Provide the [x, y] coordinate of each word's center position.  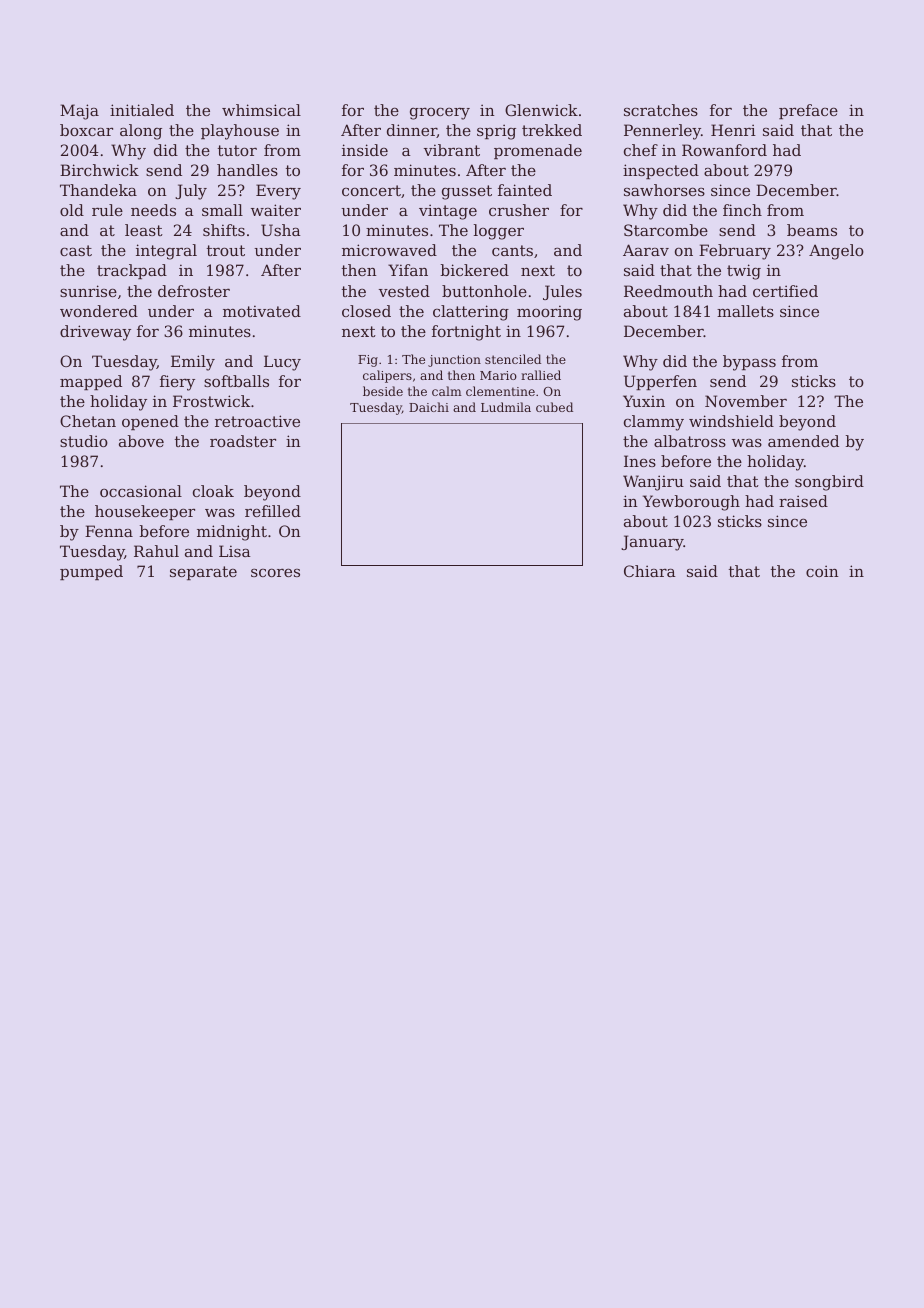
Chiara [650, 571]
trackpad [132, 271]
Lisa [235, 551]
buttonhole [484, 291]
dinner [412, 131]
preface [808, 111]
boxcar [86, 130]
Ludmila [506, 407]
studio [84, 441]
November [746, 401]
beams [812, 230]
